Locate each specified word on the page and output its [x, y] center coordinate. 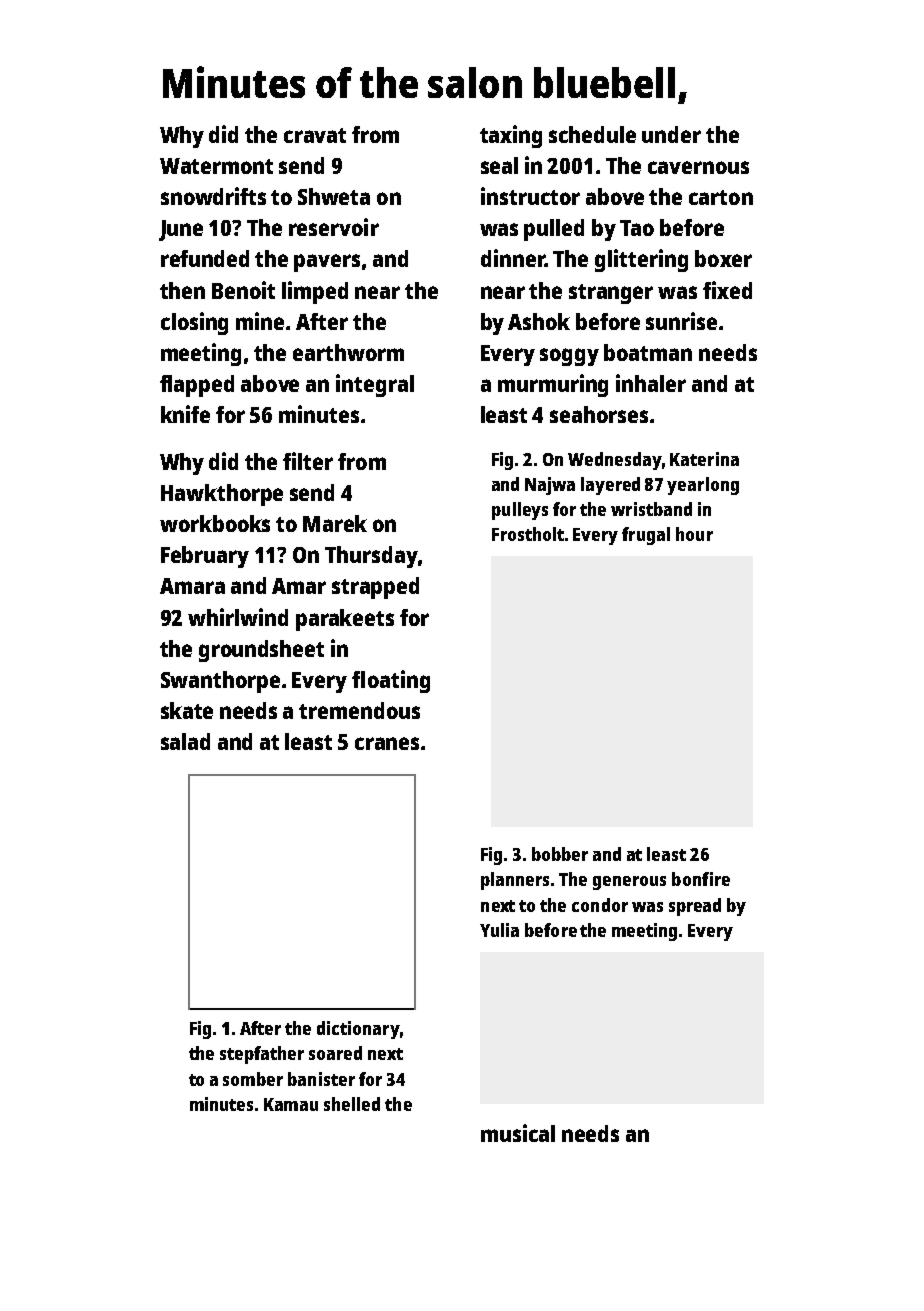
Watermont [216, 166]
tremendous [359, 710]
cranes [387, 743]
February [205, 557]
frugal [646, 536]
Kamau [291, 1104]
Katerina [704, 459]
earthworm [348, 352]
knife [185, 414]
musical [518, 1133]
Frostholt [528, 534]
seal [499, 165]
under [671, 134]
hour [694, 534]
